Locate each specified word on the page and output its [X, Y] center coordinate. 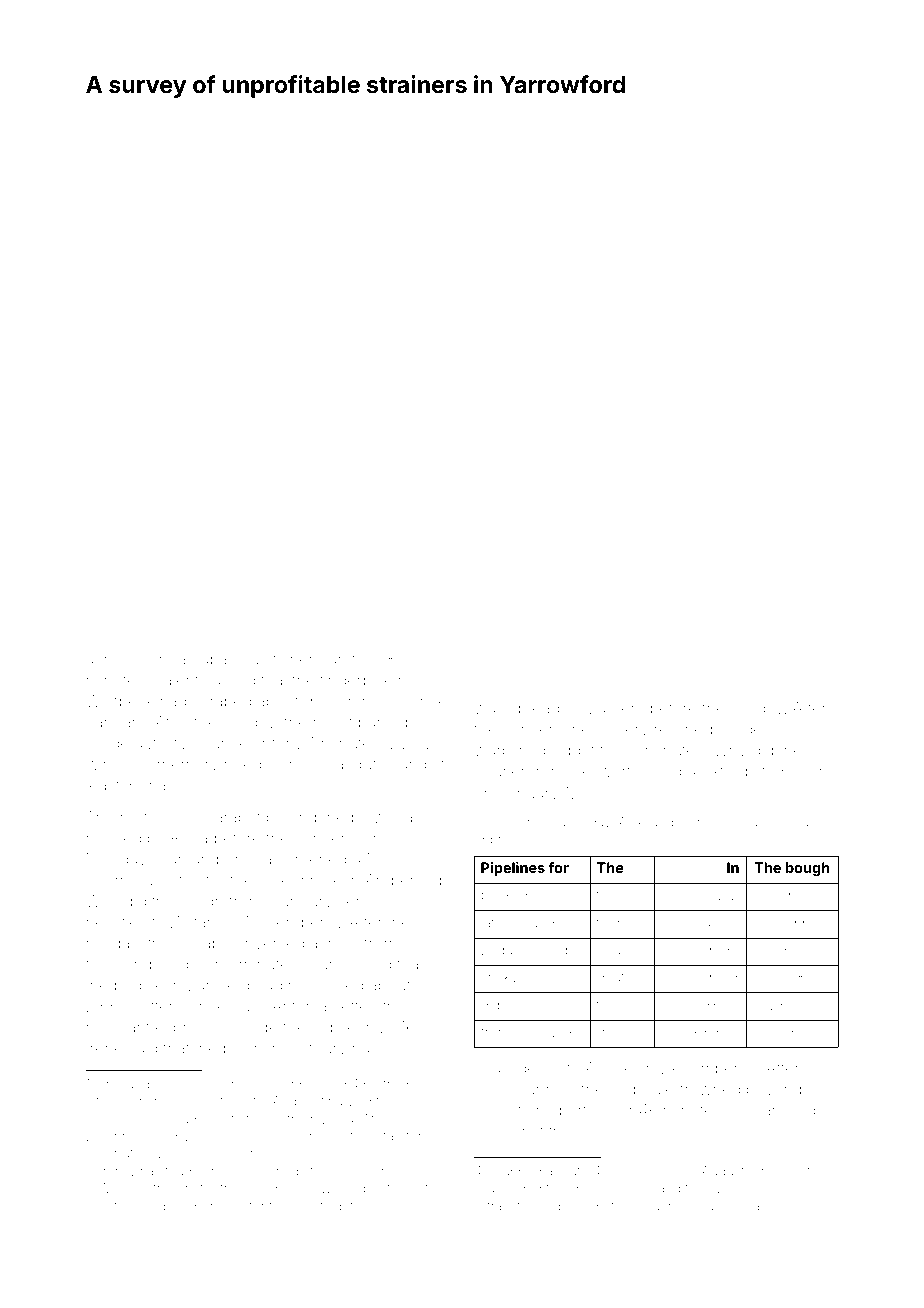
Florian [756, 1110]
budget [569, 752]
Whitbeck [120, 701]
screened [312, 859]
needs [247, 764]
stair [389, 1136]
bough [808, 869]
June [409, 1172]
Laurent [617, 708]
